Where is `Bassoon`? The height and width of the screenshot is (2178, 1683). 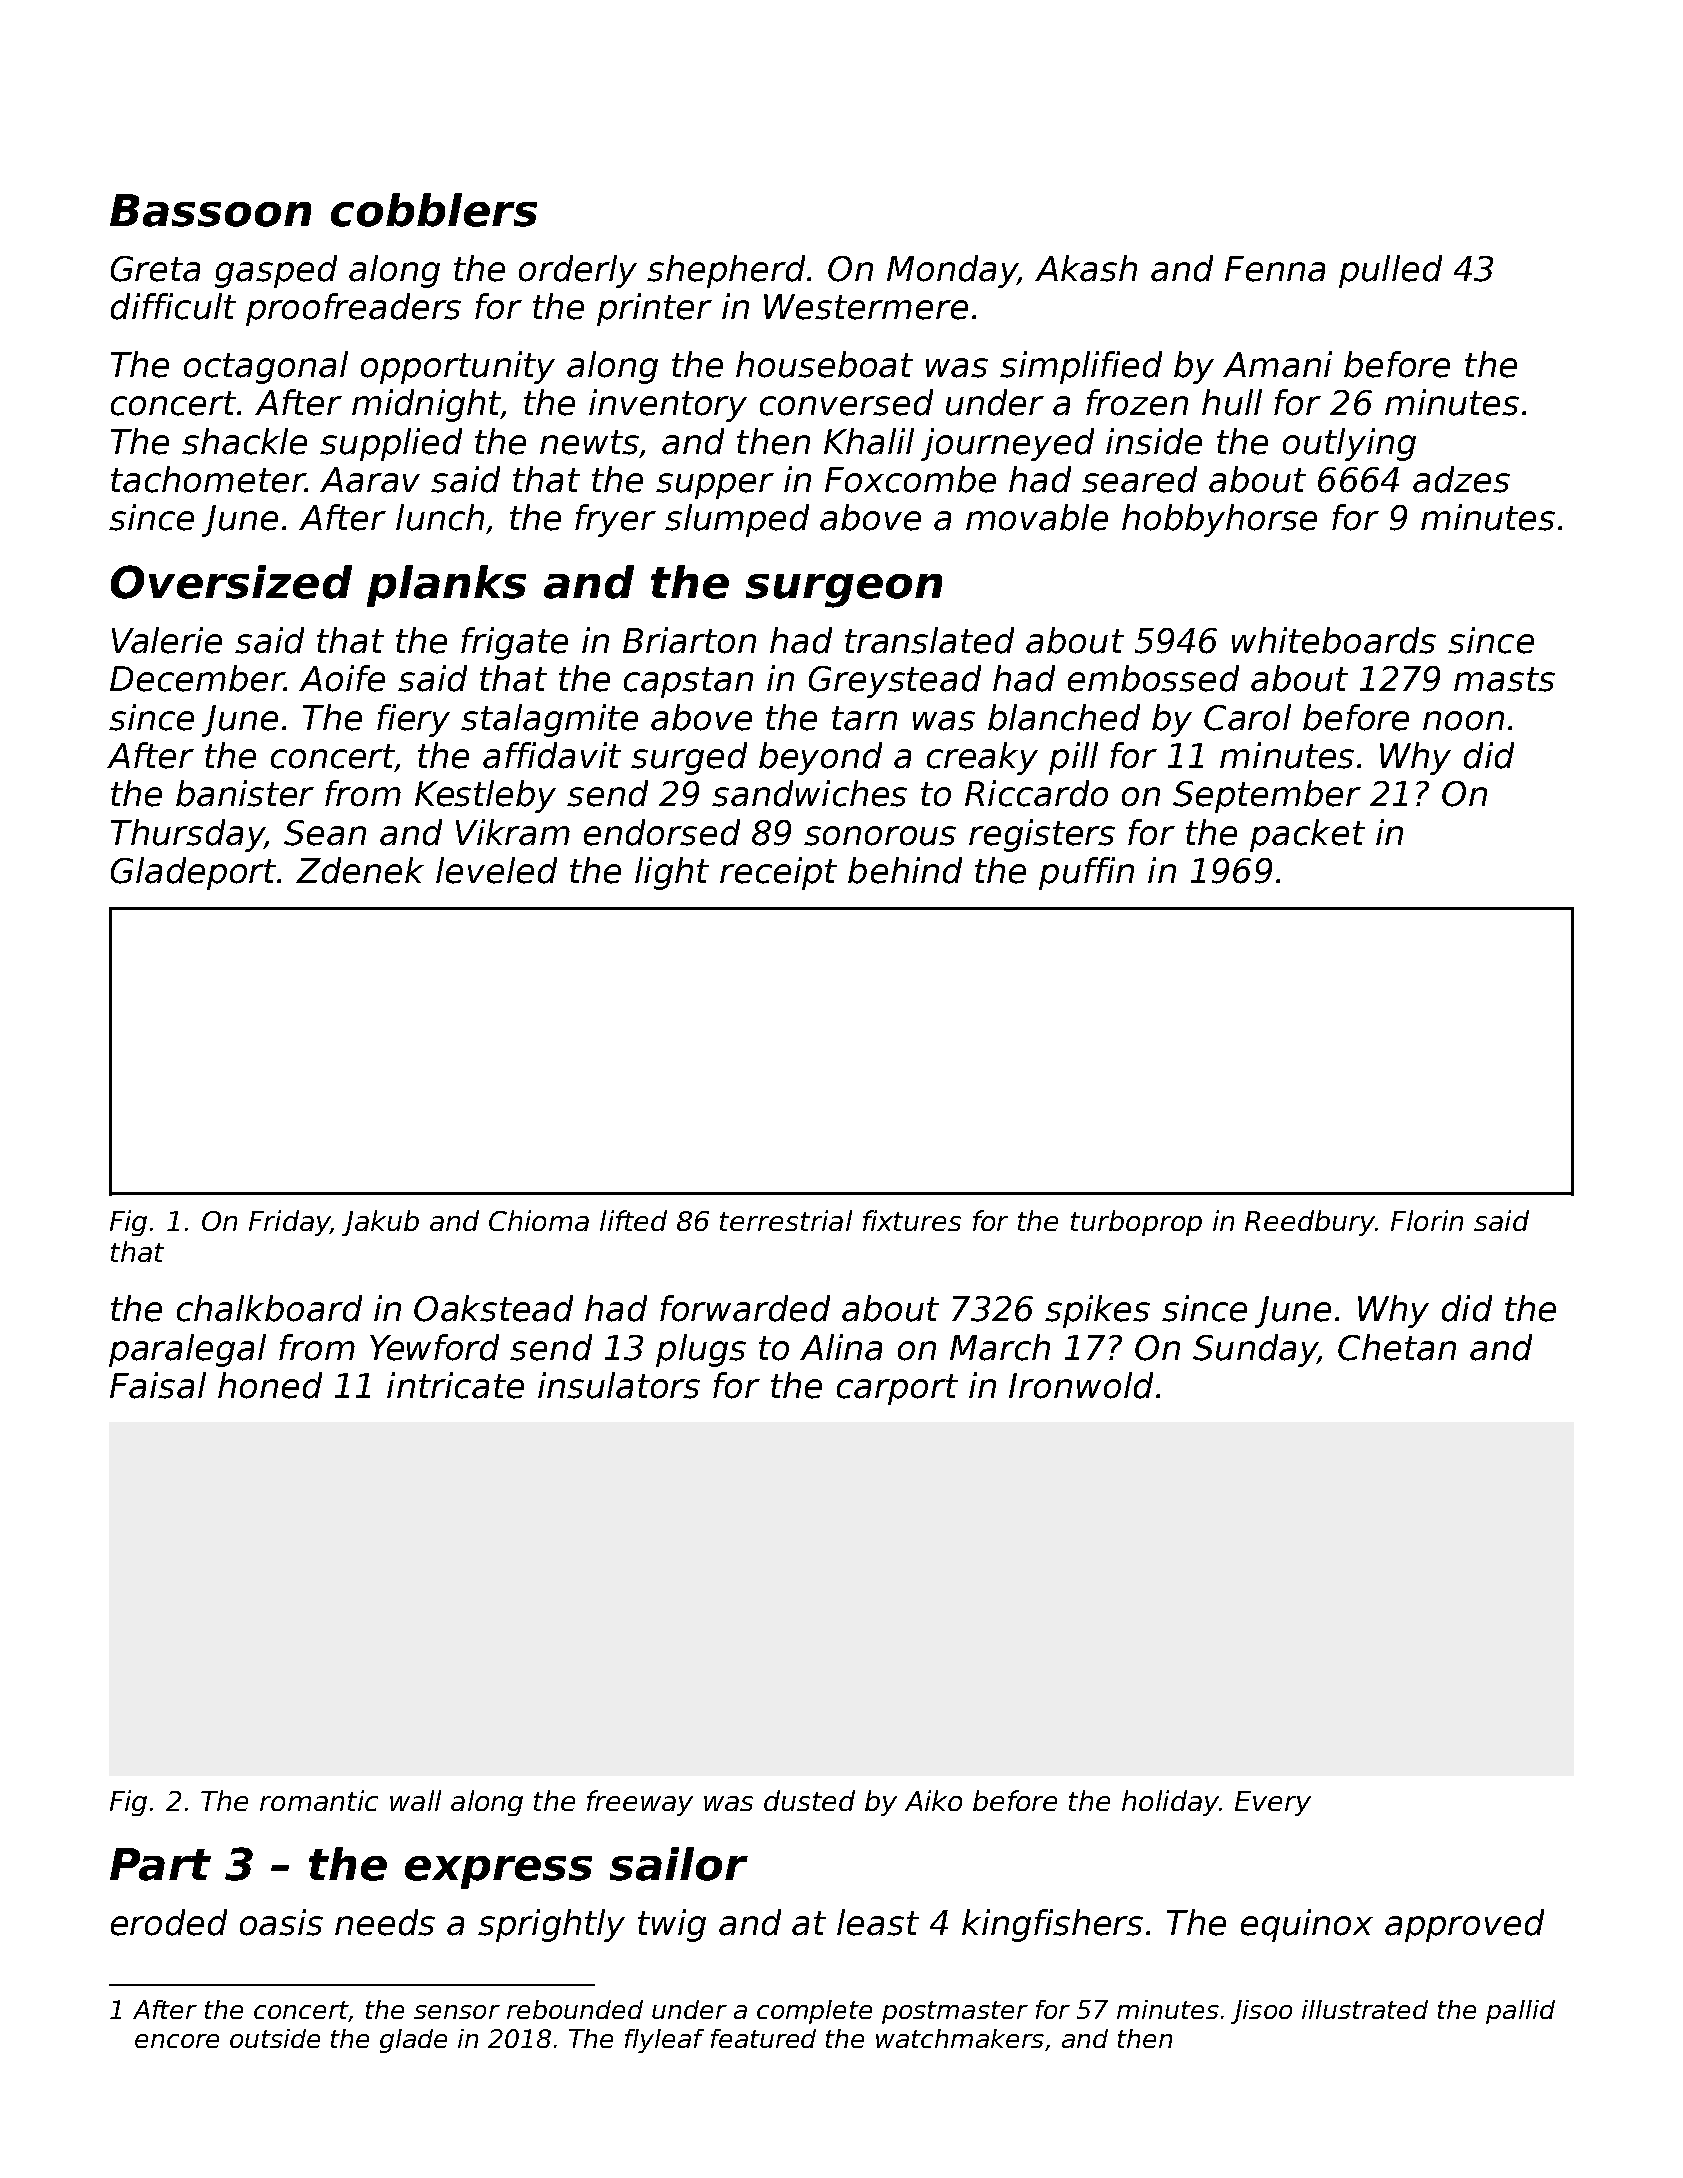
Bassoon is located at coordinates (210, 210).
